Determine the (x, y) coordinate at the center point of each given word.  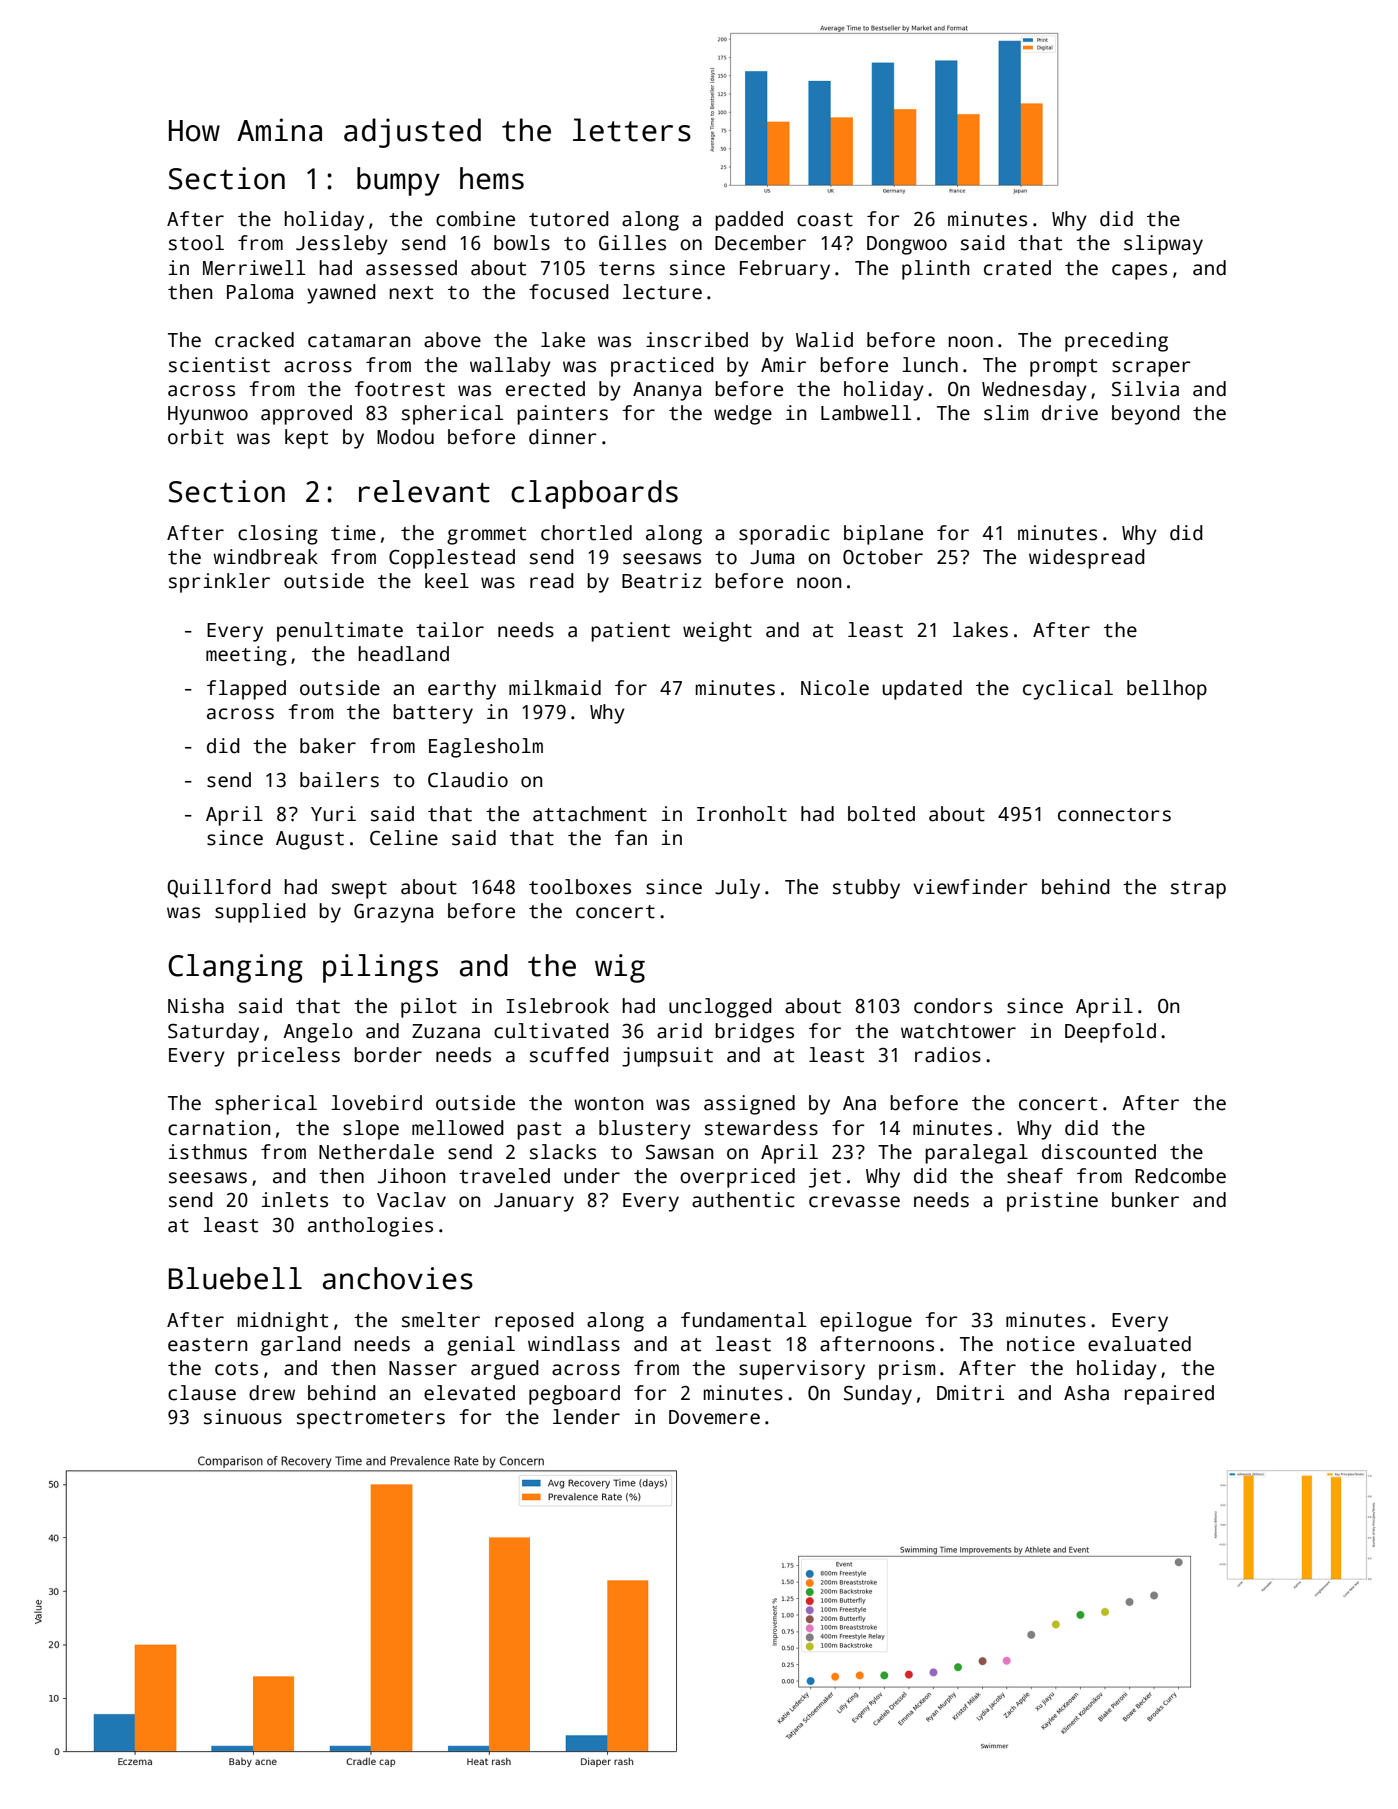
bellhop (1167, 690)
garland (301, 1346)
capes (1139, 272)
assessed (411, 268)
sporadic (784, 535)
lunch (930, 365)
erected (545, 389)
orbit (196, 437)
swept (359, 890)
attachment (590, 814)
